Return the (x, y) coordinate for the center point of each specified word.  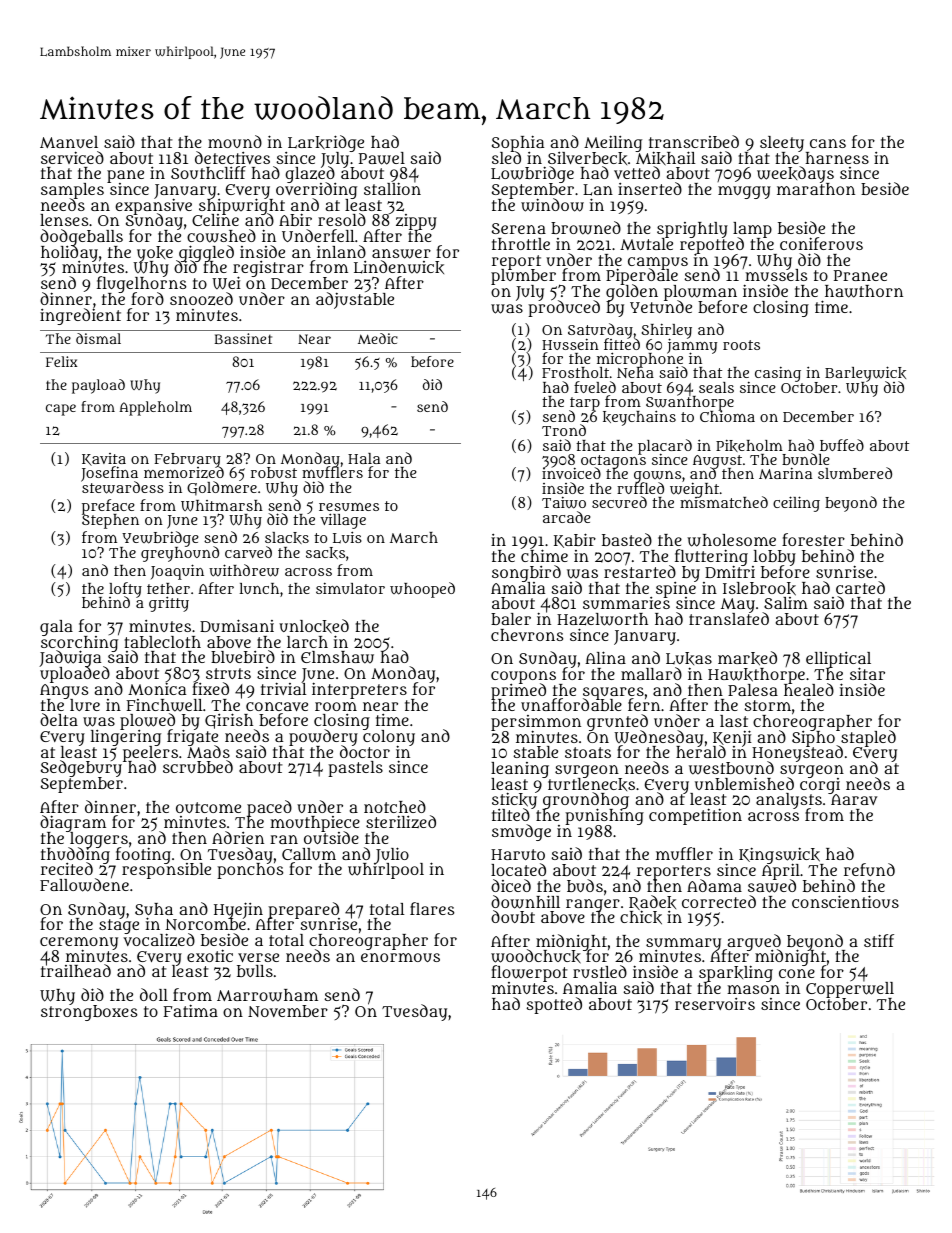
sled (506, 158)
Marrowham (267, 995)
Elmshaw (337, 657)
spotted (554, 1005)
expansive (153, 207)
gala (56, 628)
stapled (867, 739)
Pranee (860, 275)
